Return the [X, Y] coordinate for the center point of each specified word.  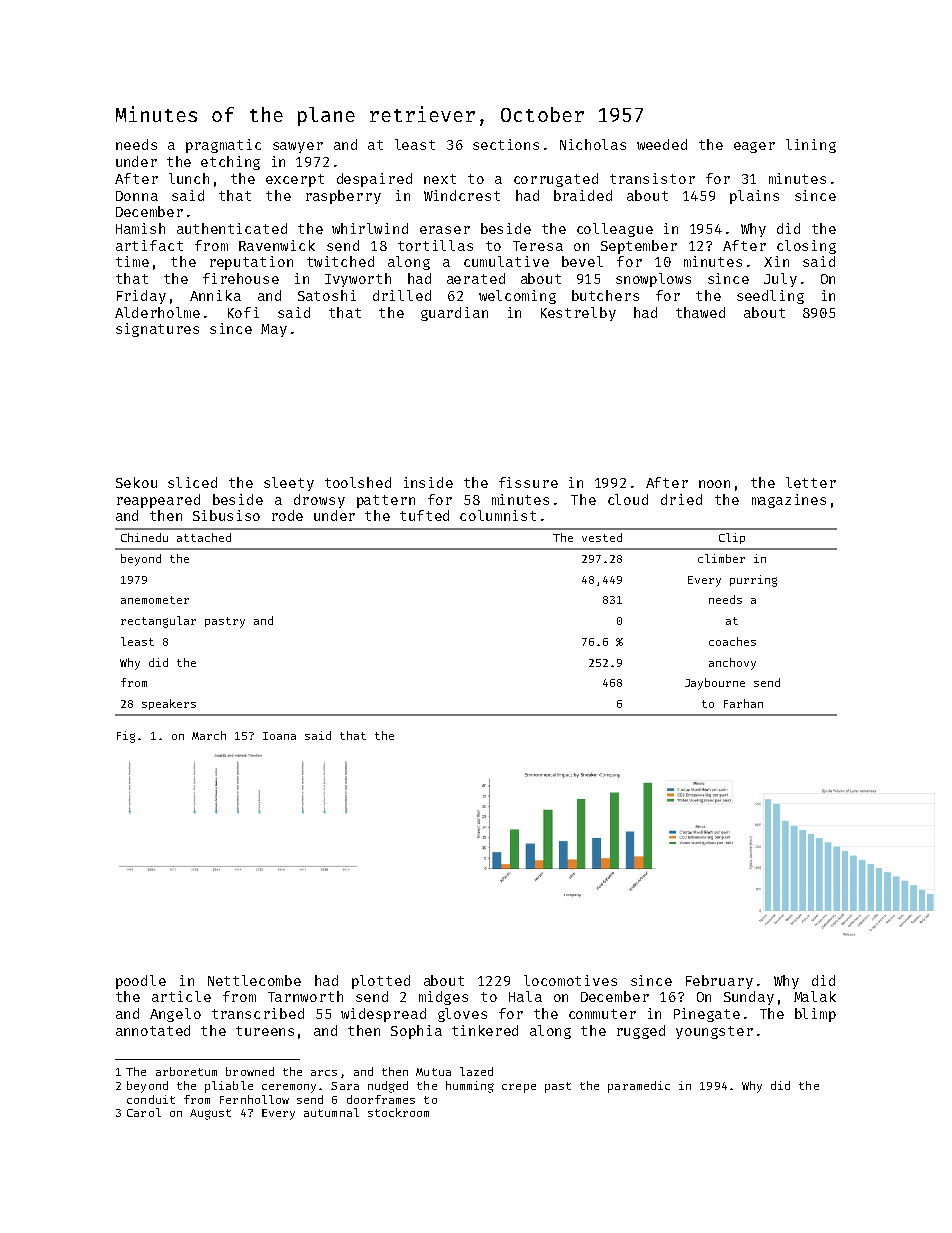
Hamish [140, 228]
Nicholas [593, 144]
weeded [662, 144]
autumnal [331, 1112]
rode [287, 515]
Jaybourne [715, 684]
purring [753, 581]
